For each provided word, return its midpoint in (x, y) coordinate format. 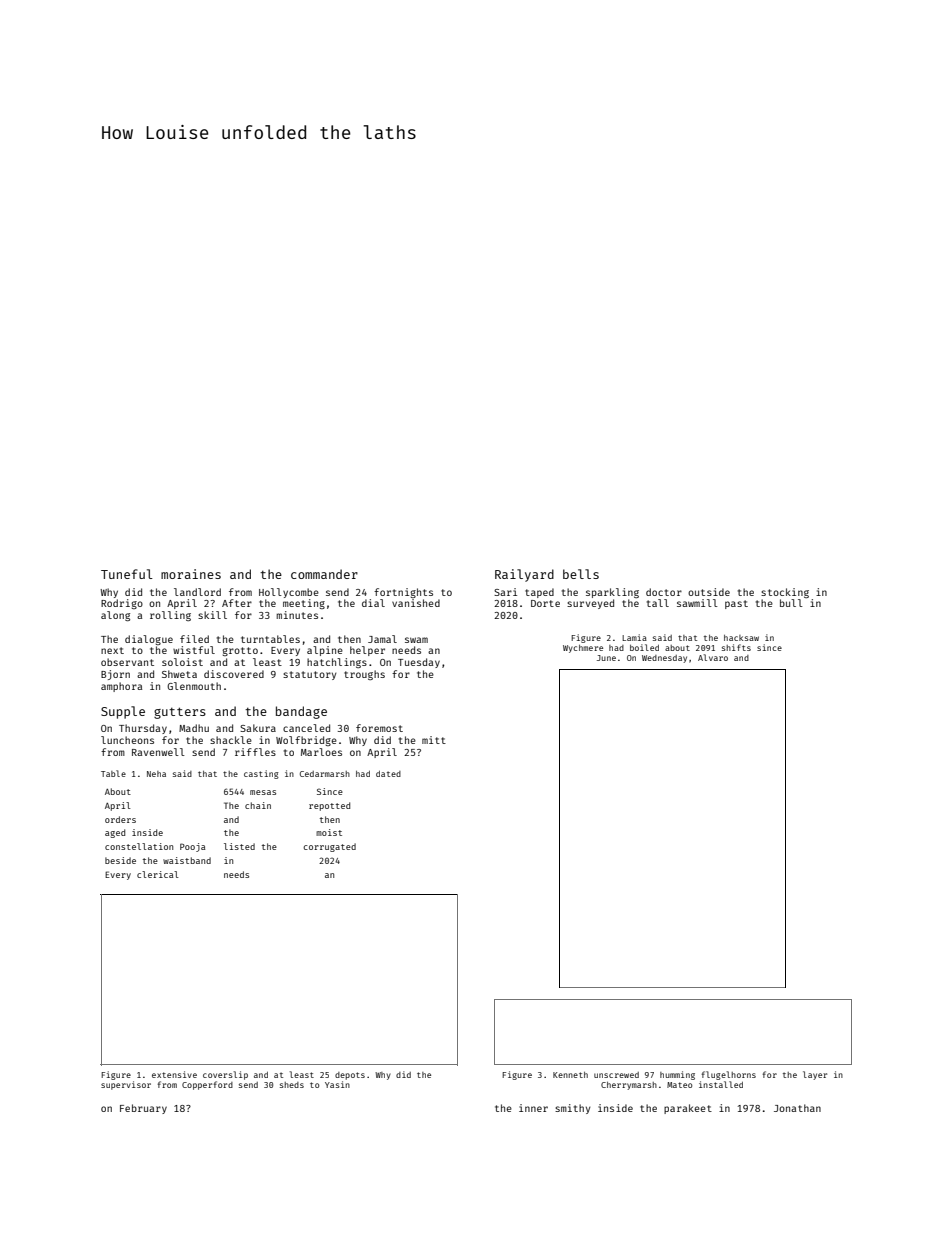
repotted (329, 806)
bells (581, 574)
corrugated (329, 847)
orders (120, 819)
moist (329, 832)
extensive (174, 1074)
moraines (191, 574)
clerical (158, 874)
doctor (664, 592)
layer (815, 1075)
